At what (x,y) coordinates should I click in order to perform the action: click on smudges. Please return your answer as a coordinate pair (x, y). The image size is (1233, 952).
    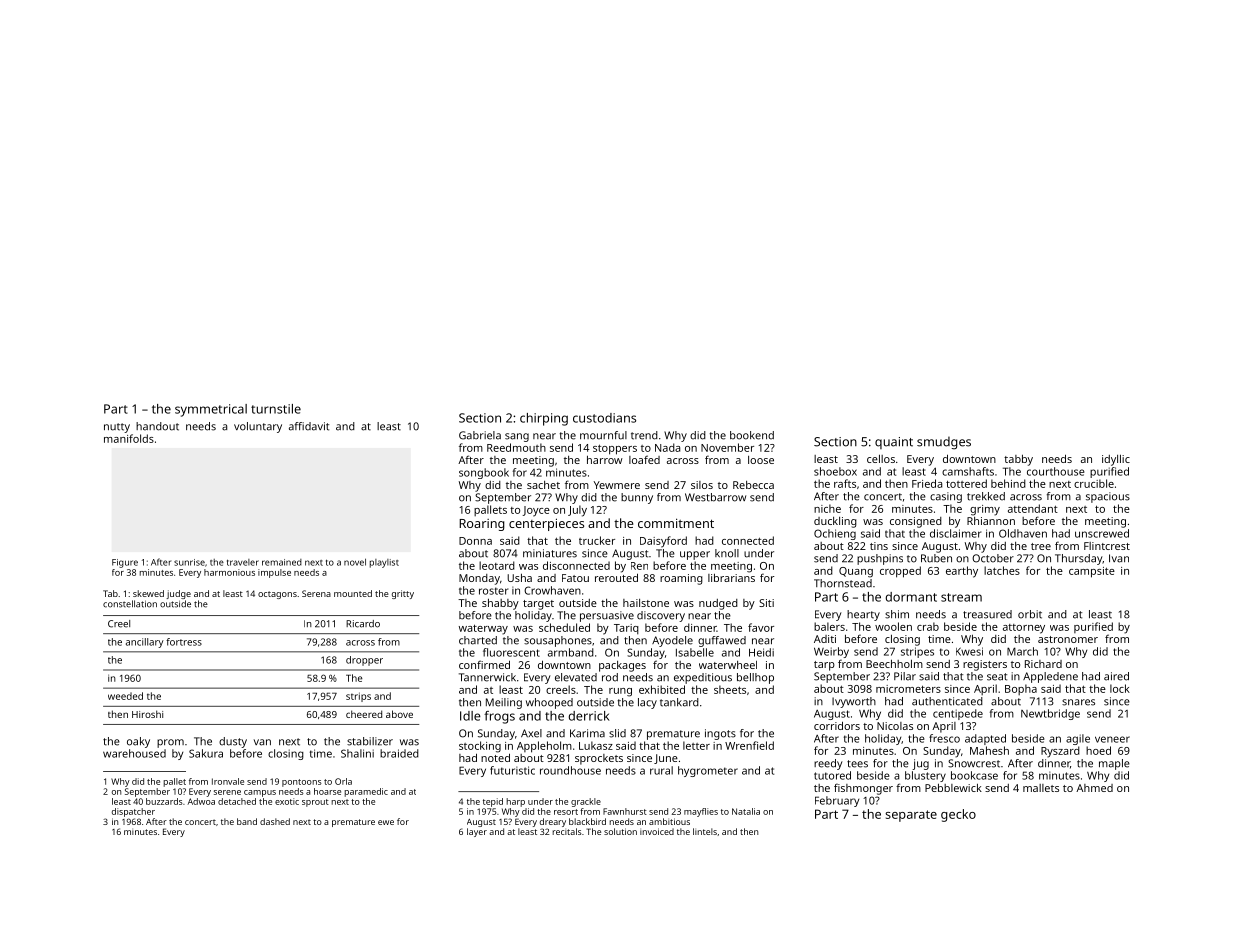
    Looking at the image, I should click on (944, 443).
